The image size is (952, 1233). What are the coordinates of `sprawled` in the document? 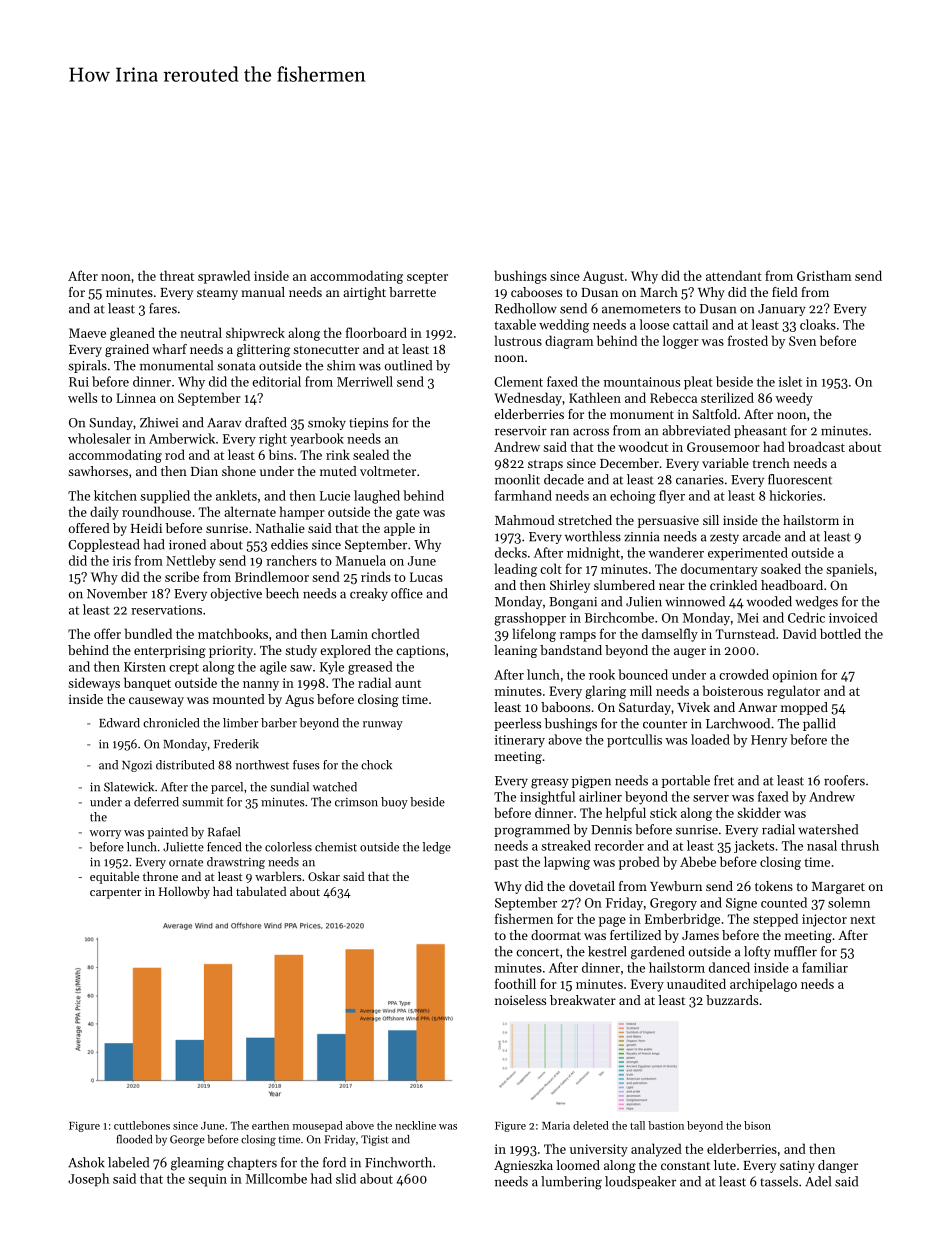 It's located at (224, 277).
